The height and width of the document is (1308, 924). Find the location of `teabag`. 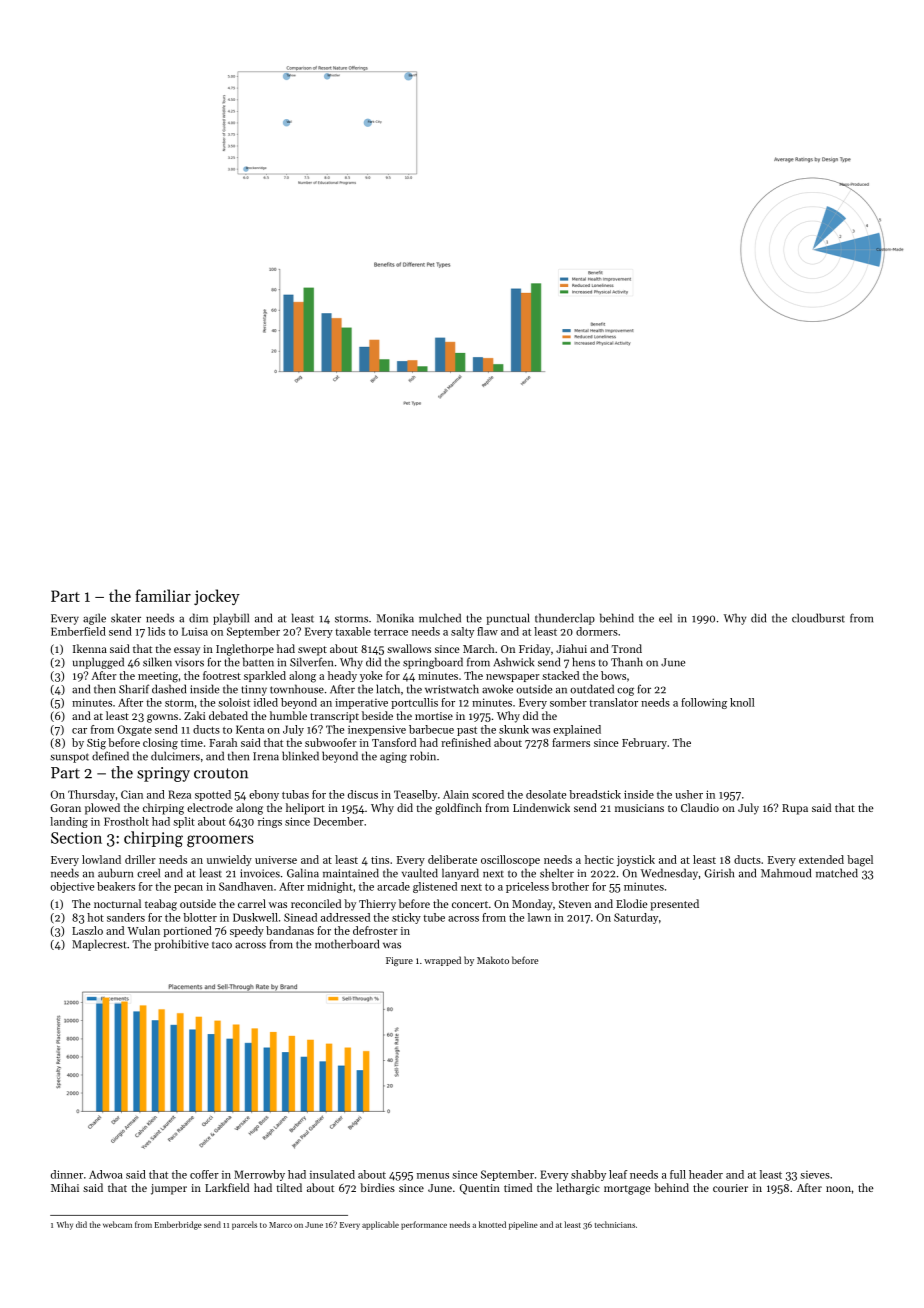

teabag is located at coordinates (161, 905).
